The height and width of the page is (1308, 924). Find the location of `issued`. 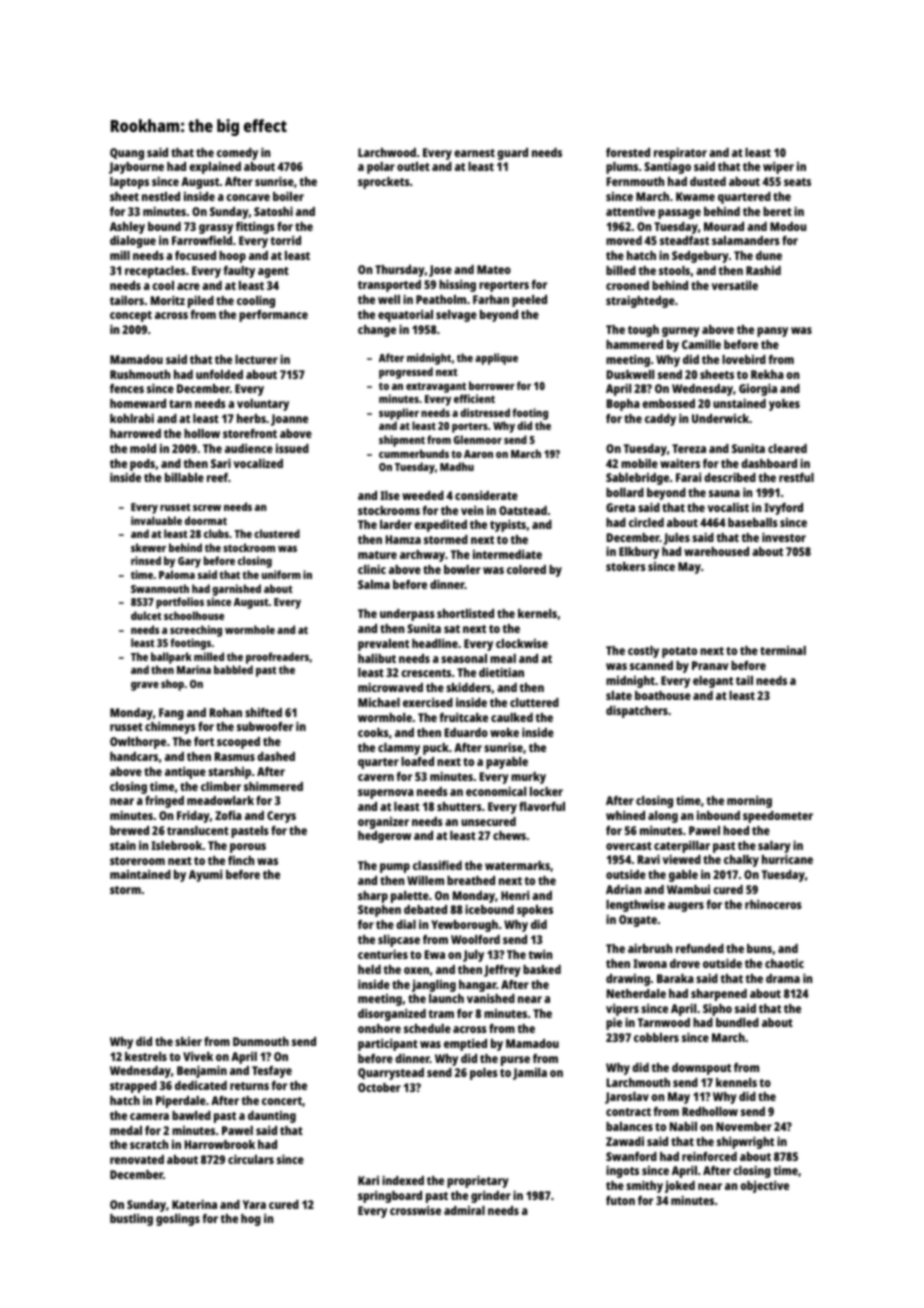

issued is located at coordinates (292, 448).
